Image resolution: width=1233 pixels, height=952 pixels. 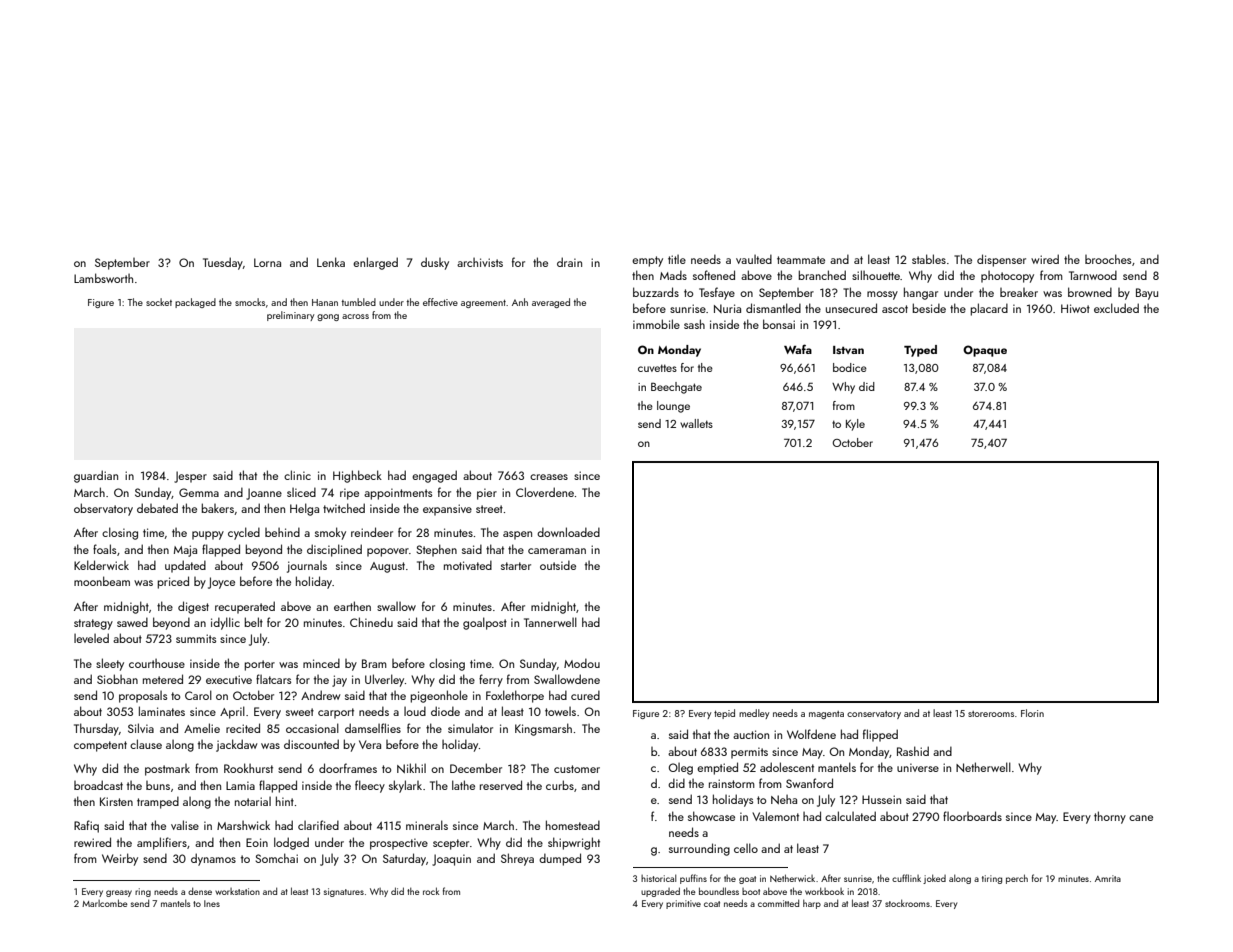 I want to click on Kyle, so click(x=855, y=425).
